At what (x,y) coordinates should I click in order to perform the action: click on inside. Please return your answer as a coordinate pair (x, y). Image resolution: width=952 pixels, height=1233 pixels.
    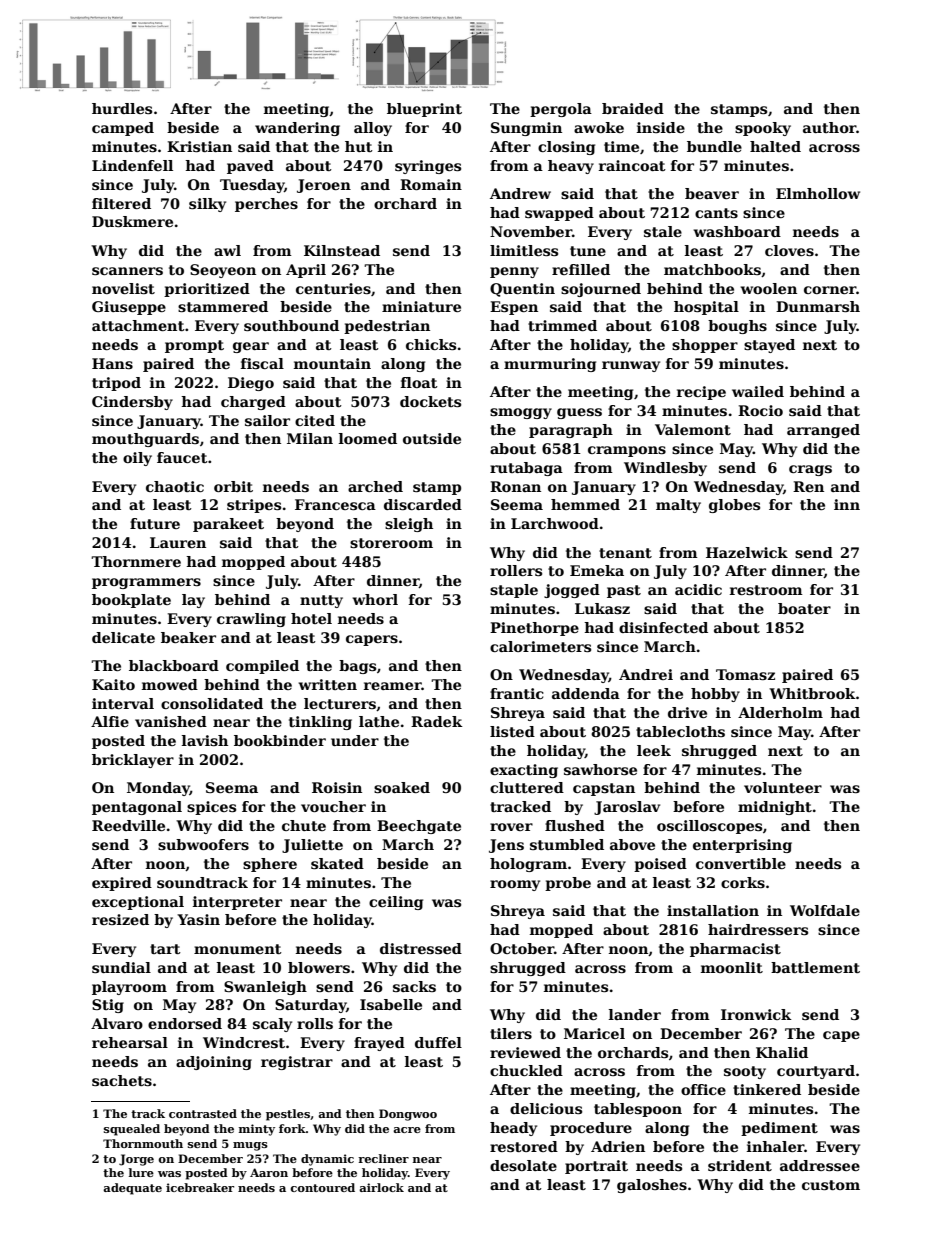
    Looking at the image, I should click on (661, 127).
